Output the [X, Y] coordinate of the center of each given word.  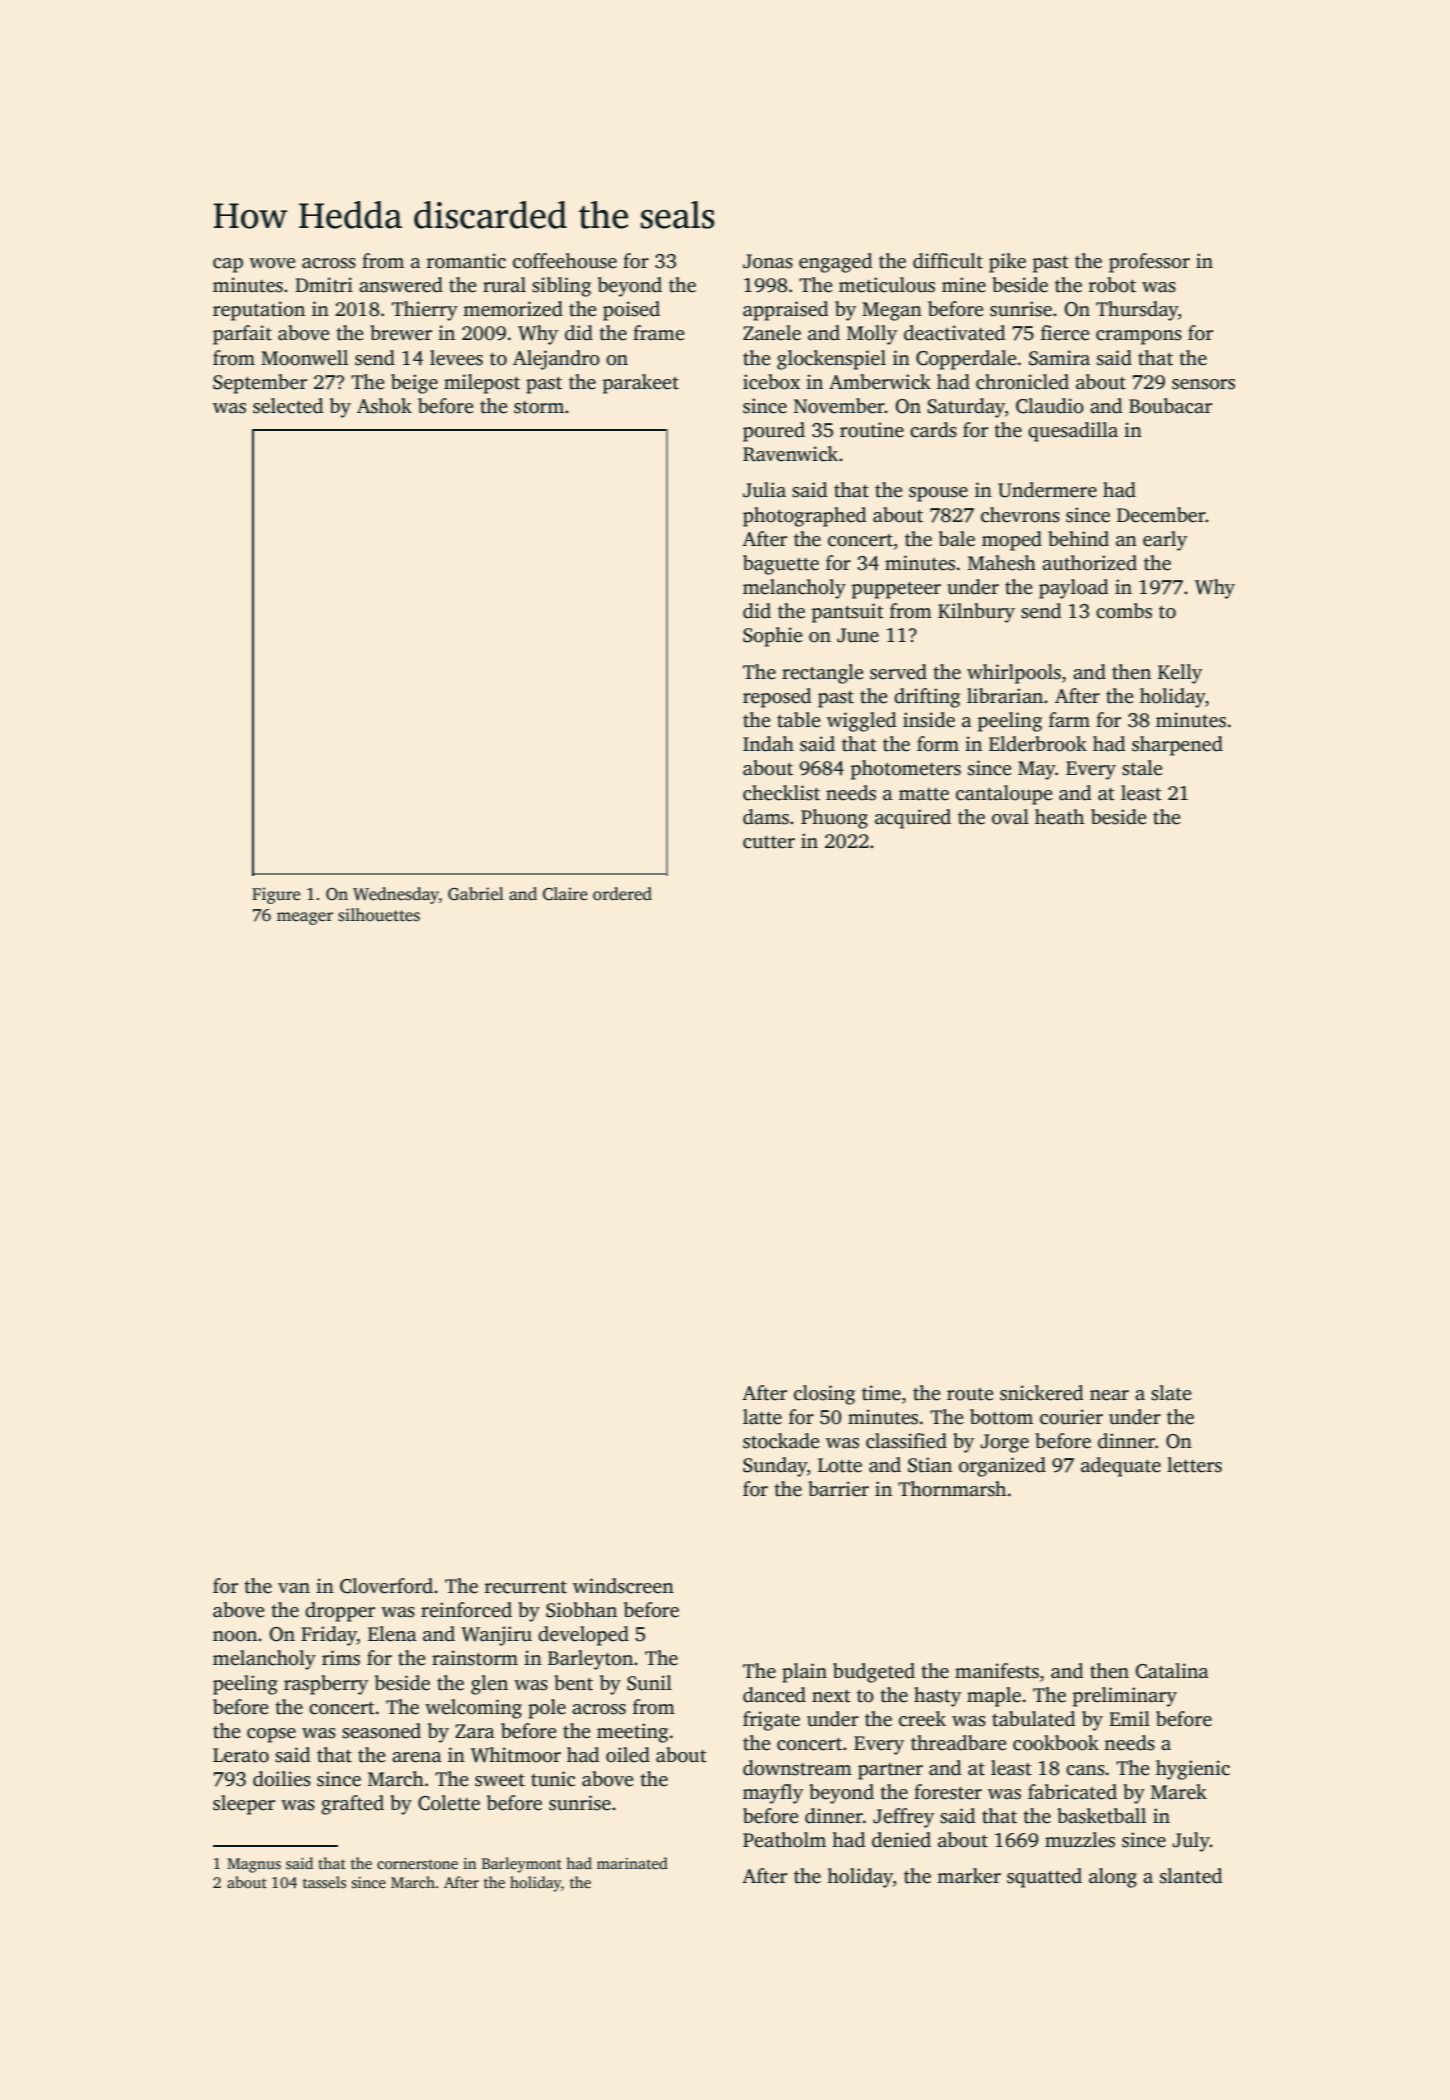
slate [1171, 1393]
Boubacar [1170, 406]
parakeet [641, 384]
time [881, 1393]
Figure [276, 895]
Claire [565, 894]
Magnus [254, 1865]
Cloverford [386, 1586]
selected [288, 406]
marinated [632, 1863]
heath [1059, 817]
